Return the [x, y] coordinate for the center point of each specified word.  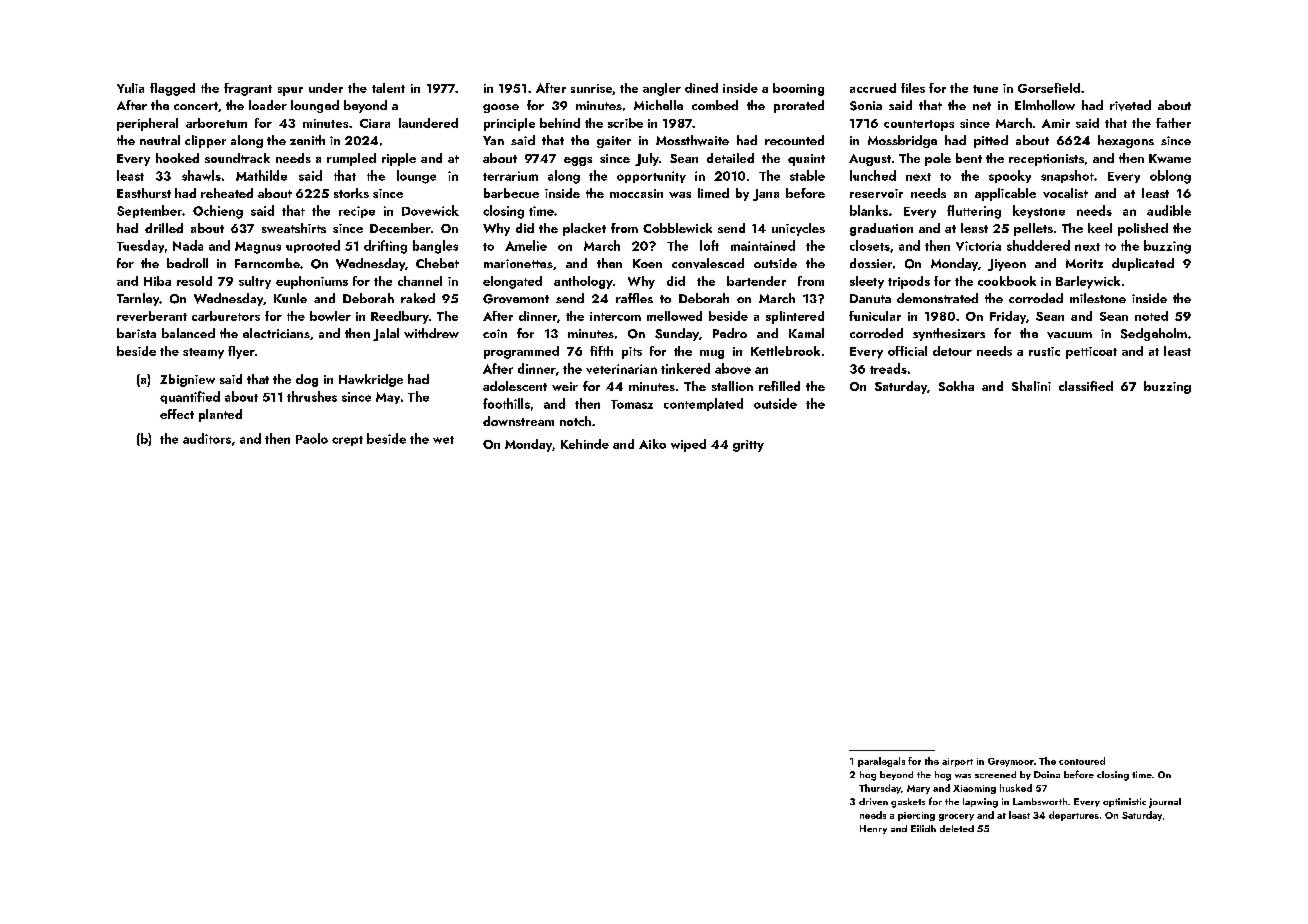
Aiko [652, 444]
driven [873, 801]
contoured [1082, 761]
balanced [188, 333]
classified [1086, 386]
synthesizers [949, 334]
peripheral [147, 124]
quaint [806, 160]
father [1173, 123]
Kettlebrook [785, 351]
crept [347, 441]
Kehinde [585, 444]
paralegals [881, 762]
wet [443, 440]
